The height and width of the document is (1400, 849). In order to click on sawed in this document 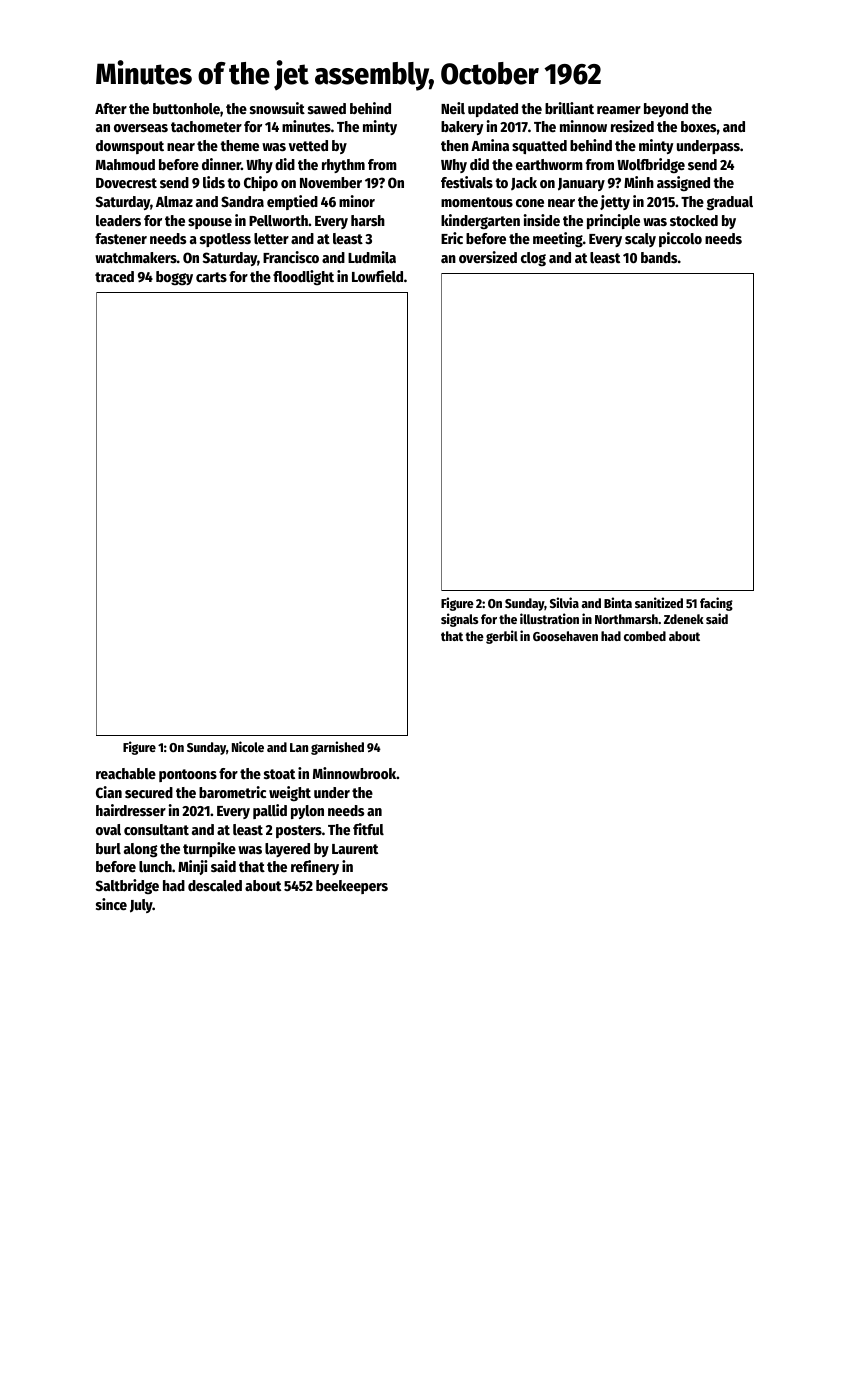, I will do `click(327, 108)`.
